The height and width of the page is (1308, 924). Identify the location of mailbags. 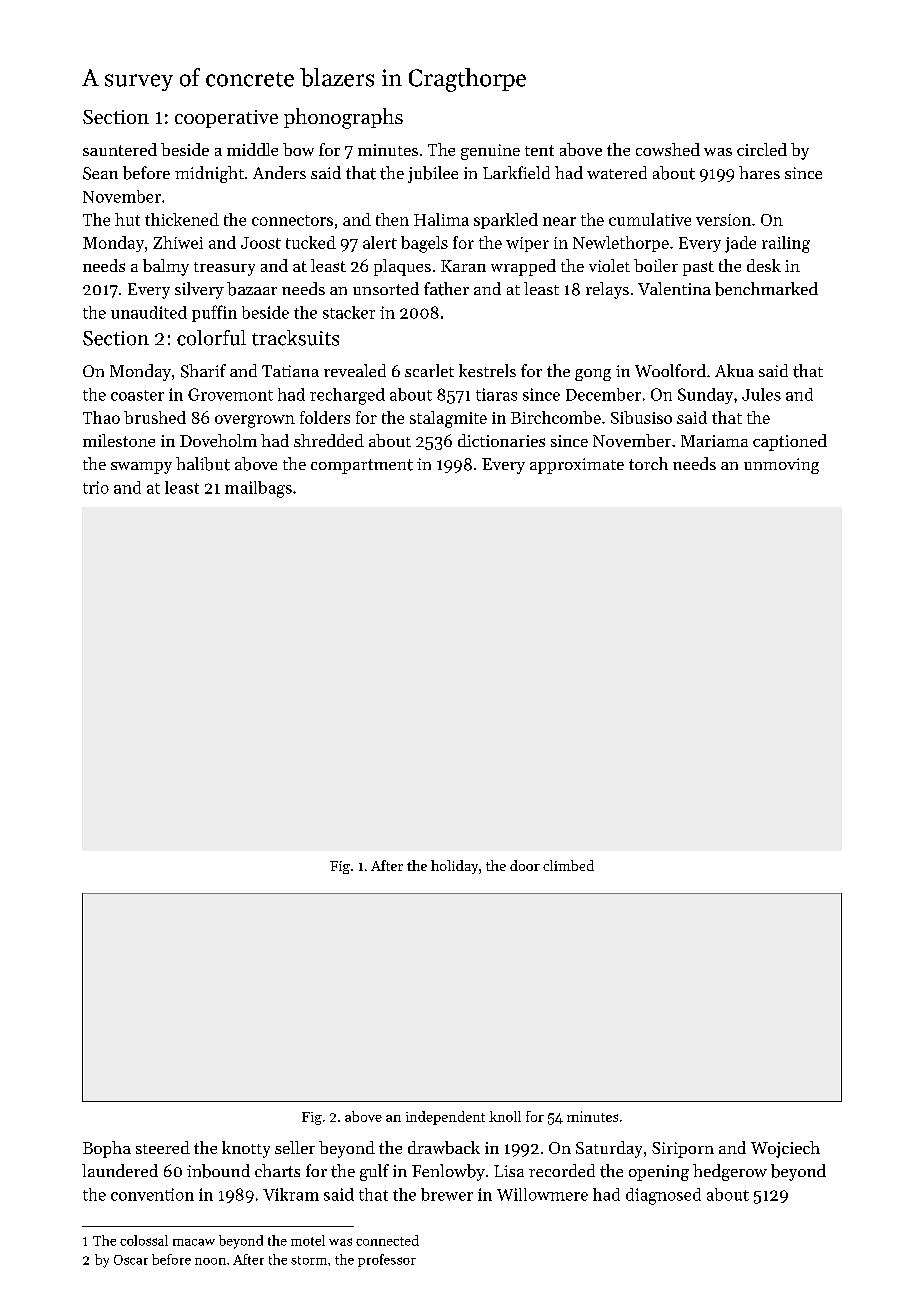
(258, 489).
